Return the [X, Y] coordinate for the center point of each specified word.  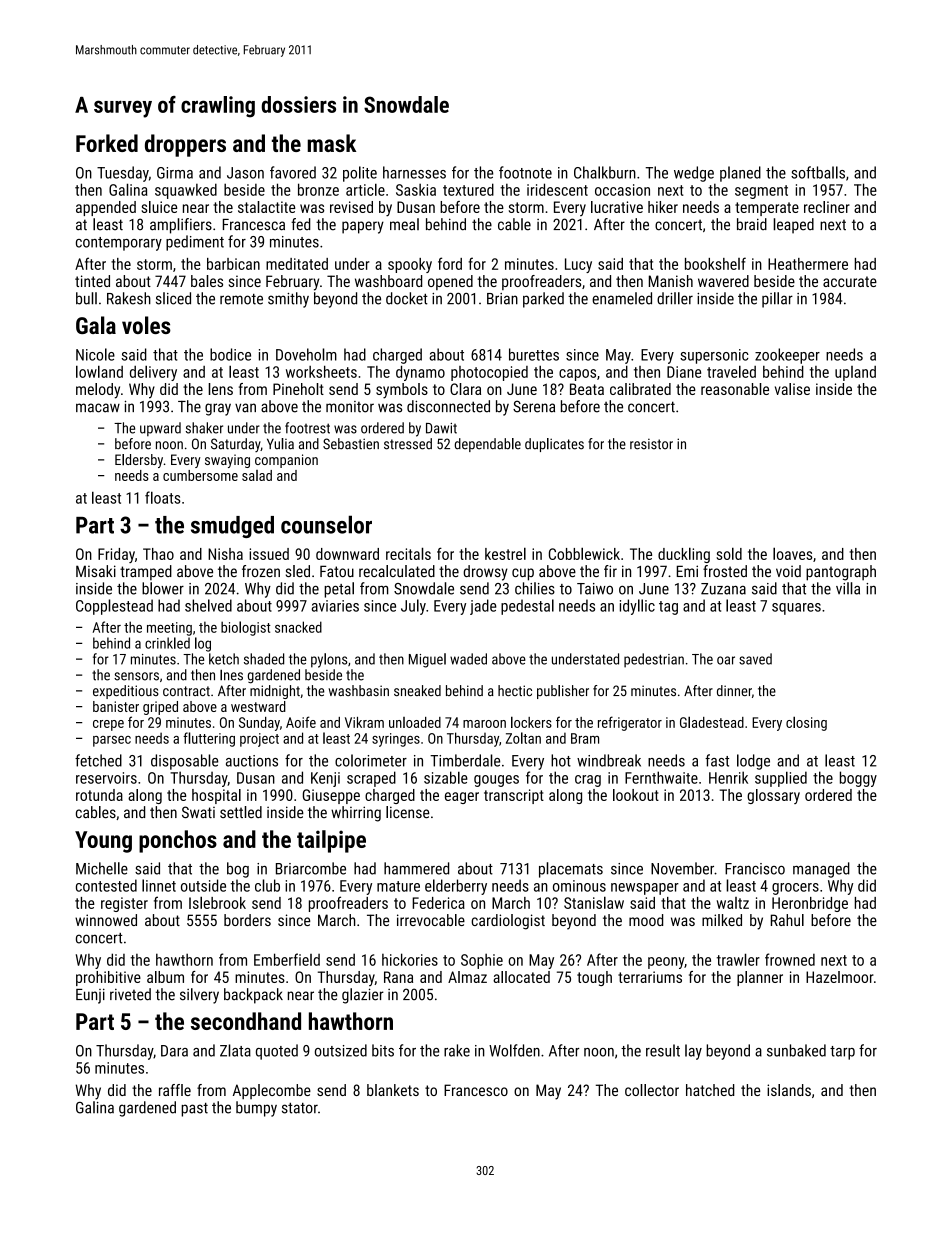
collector [652, 1090]
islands [789, 1090]
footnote [525, 172]
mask [332, 143]
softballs [818, 172]
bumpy [256, 1109]
